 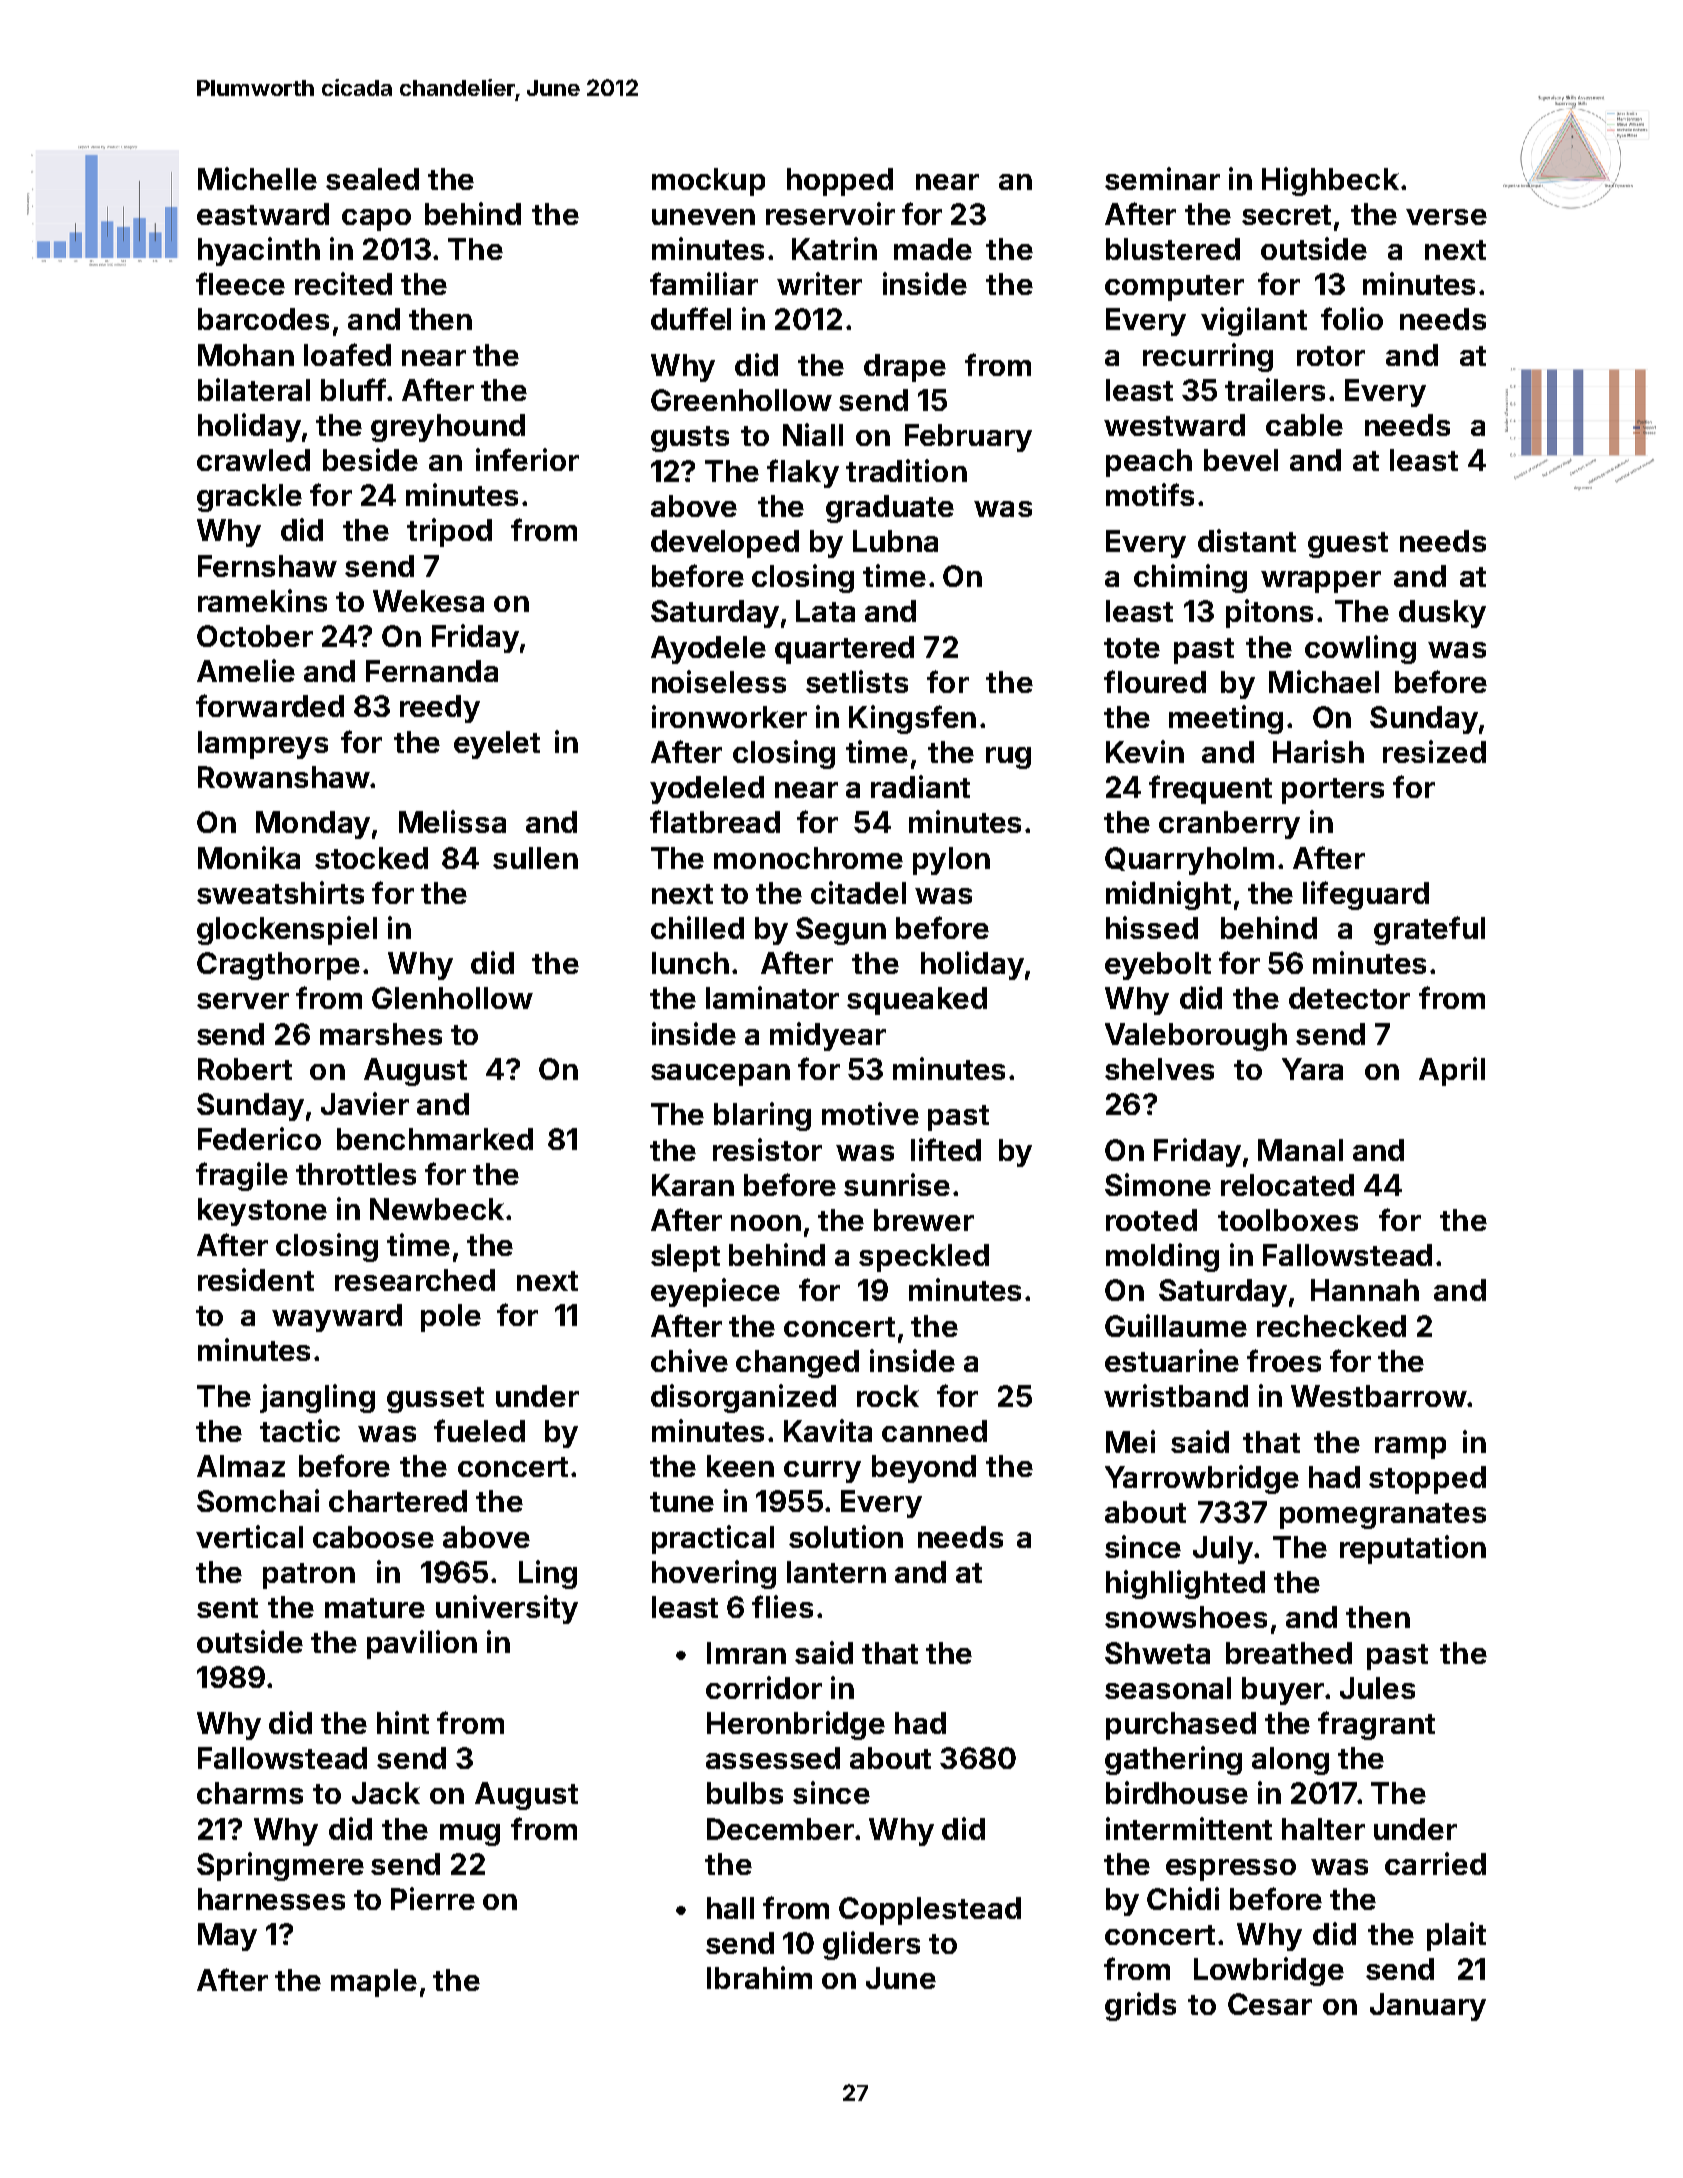 I want to click on maple, so click(x=374, y=1983).
